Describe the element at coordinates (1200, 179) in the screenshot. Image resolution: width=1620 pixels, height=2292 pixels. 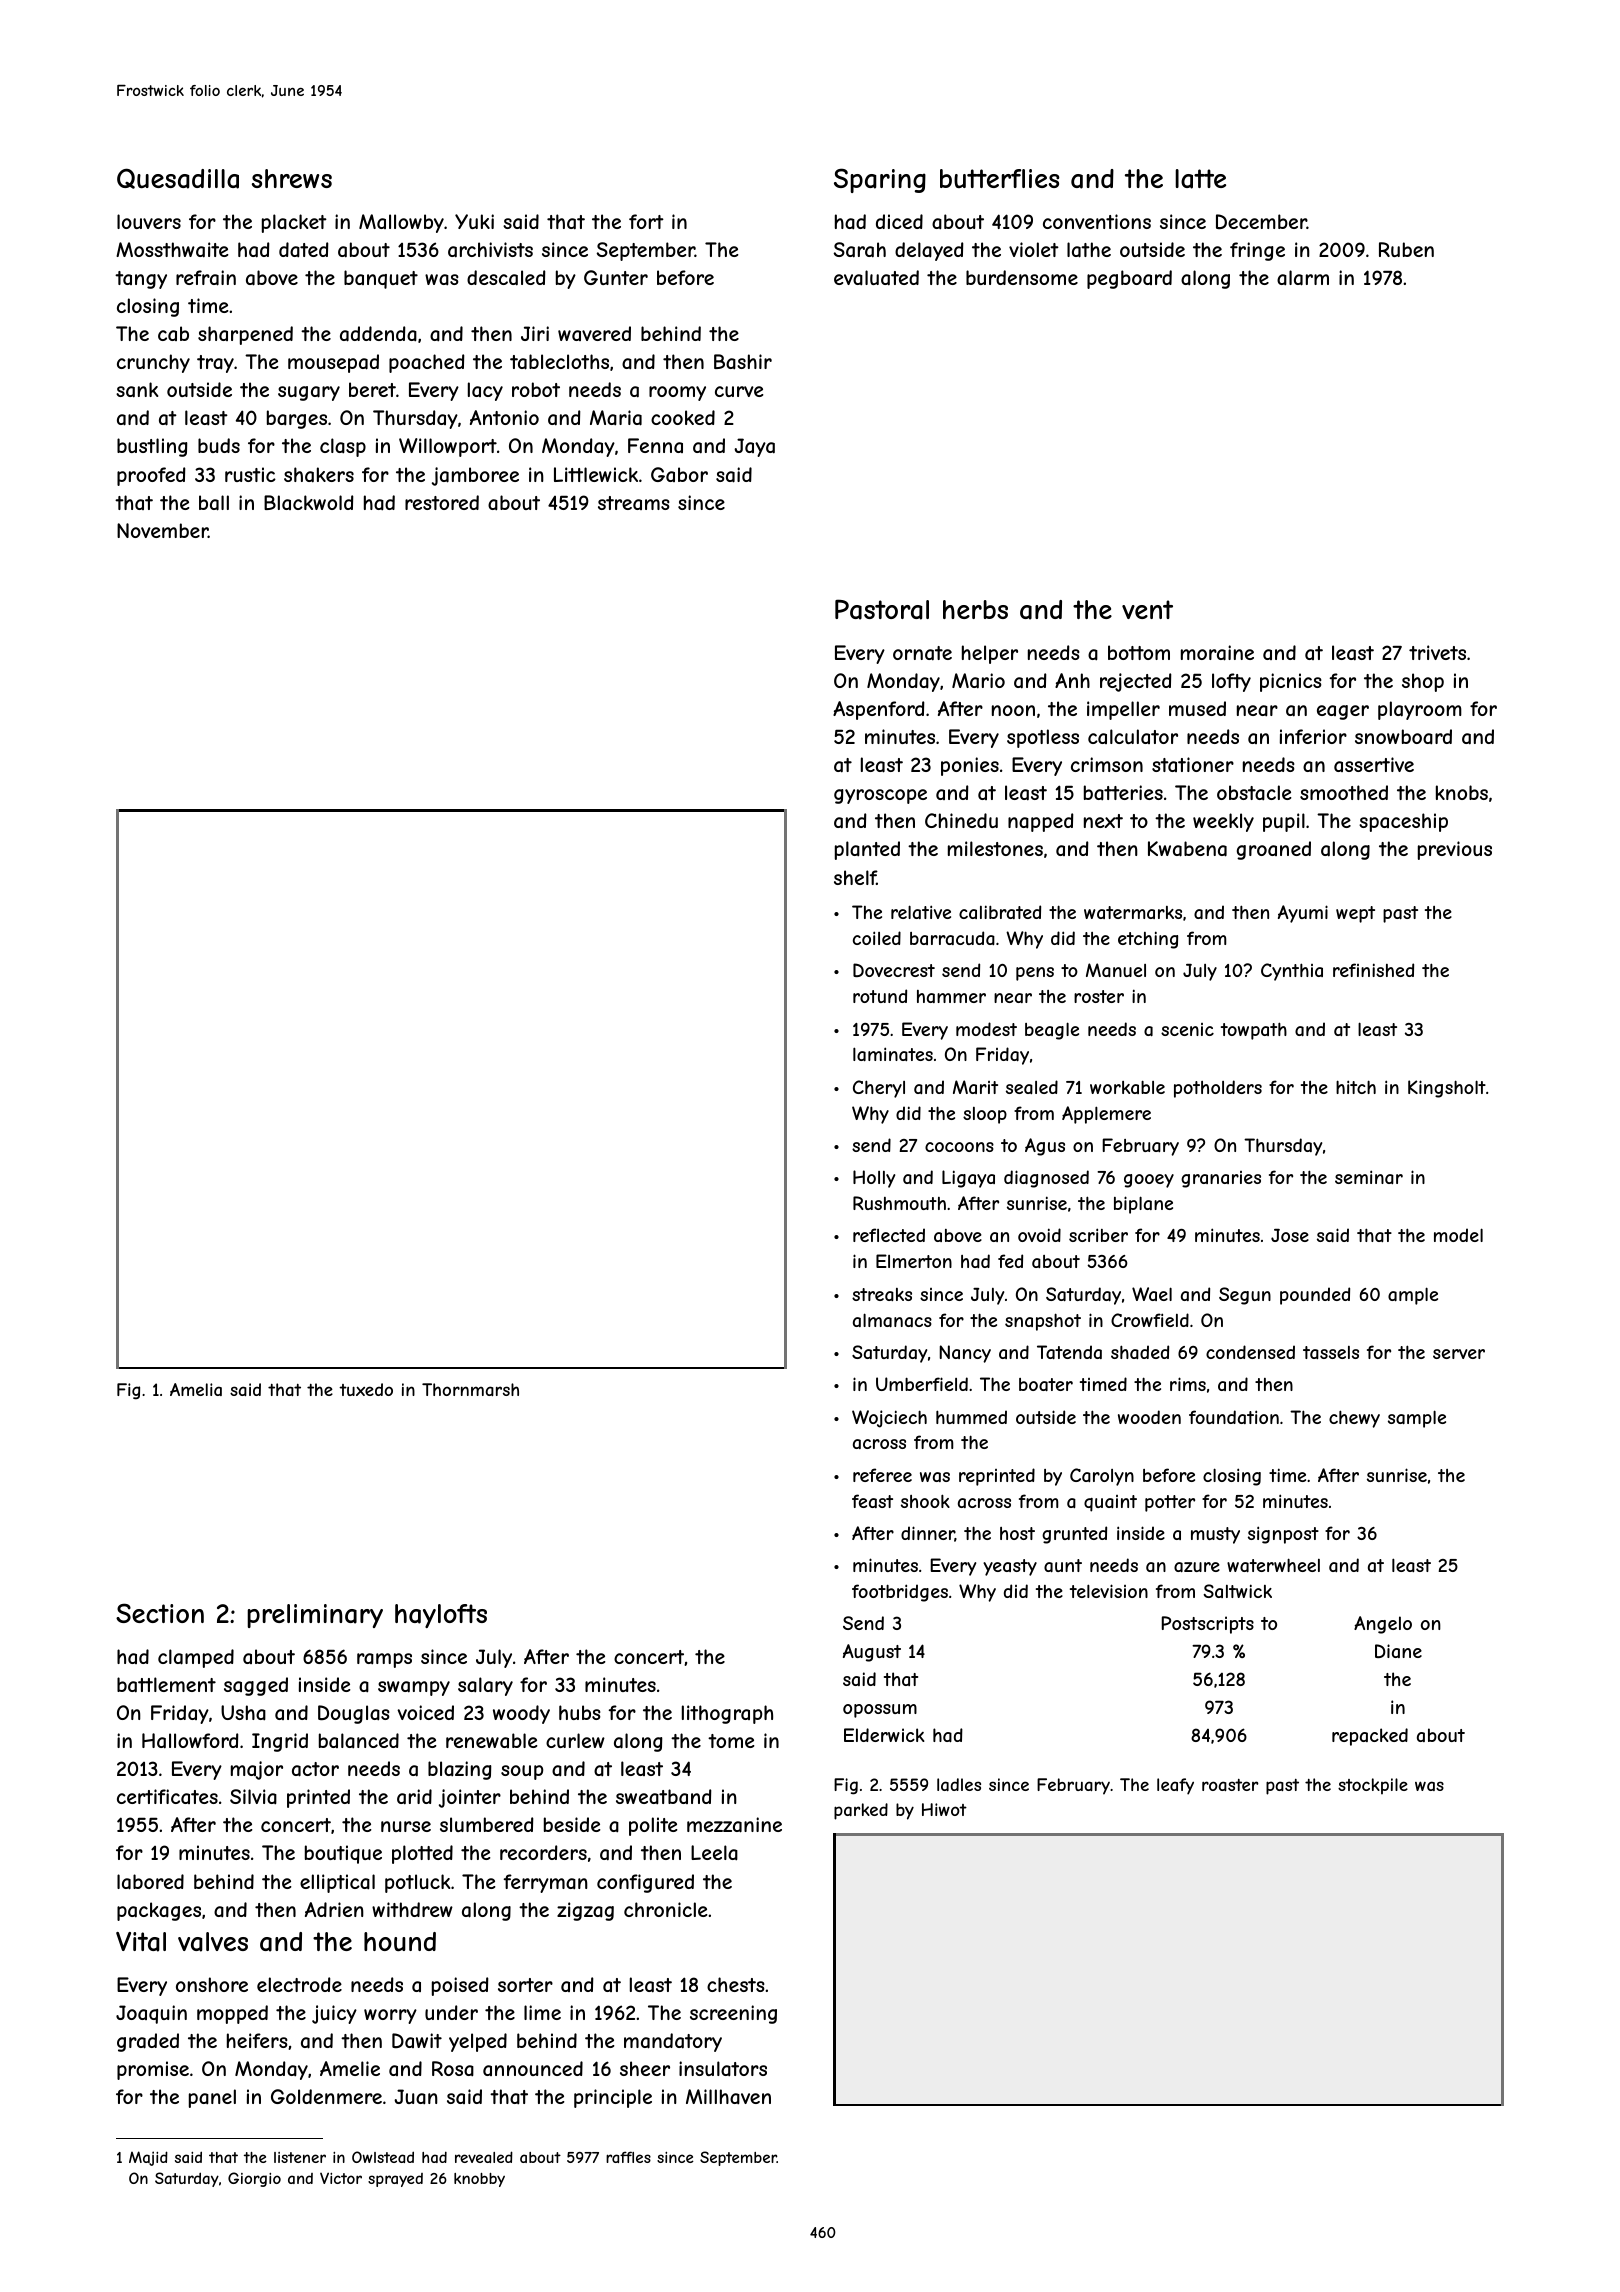
I see `latte` at that location.
